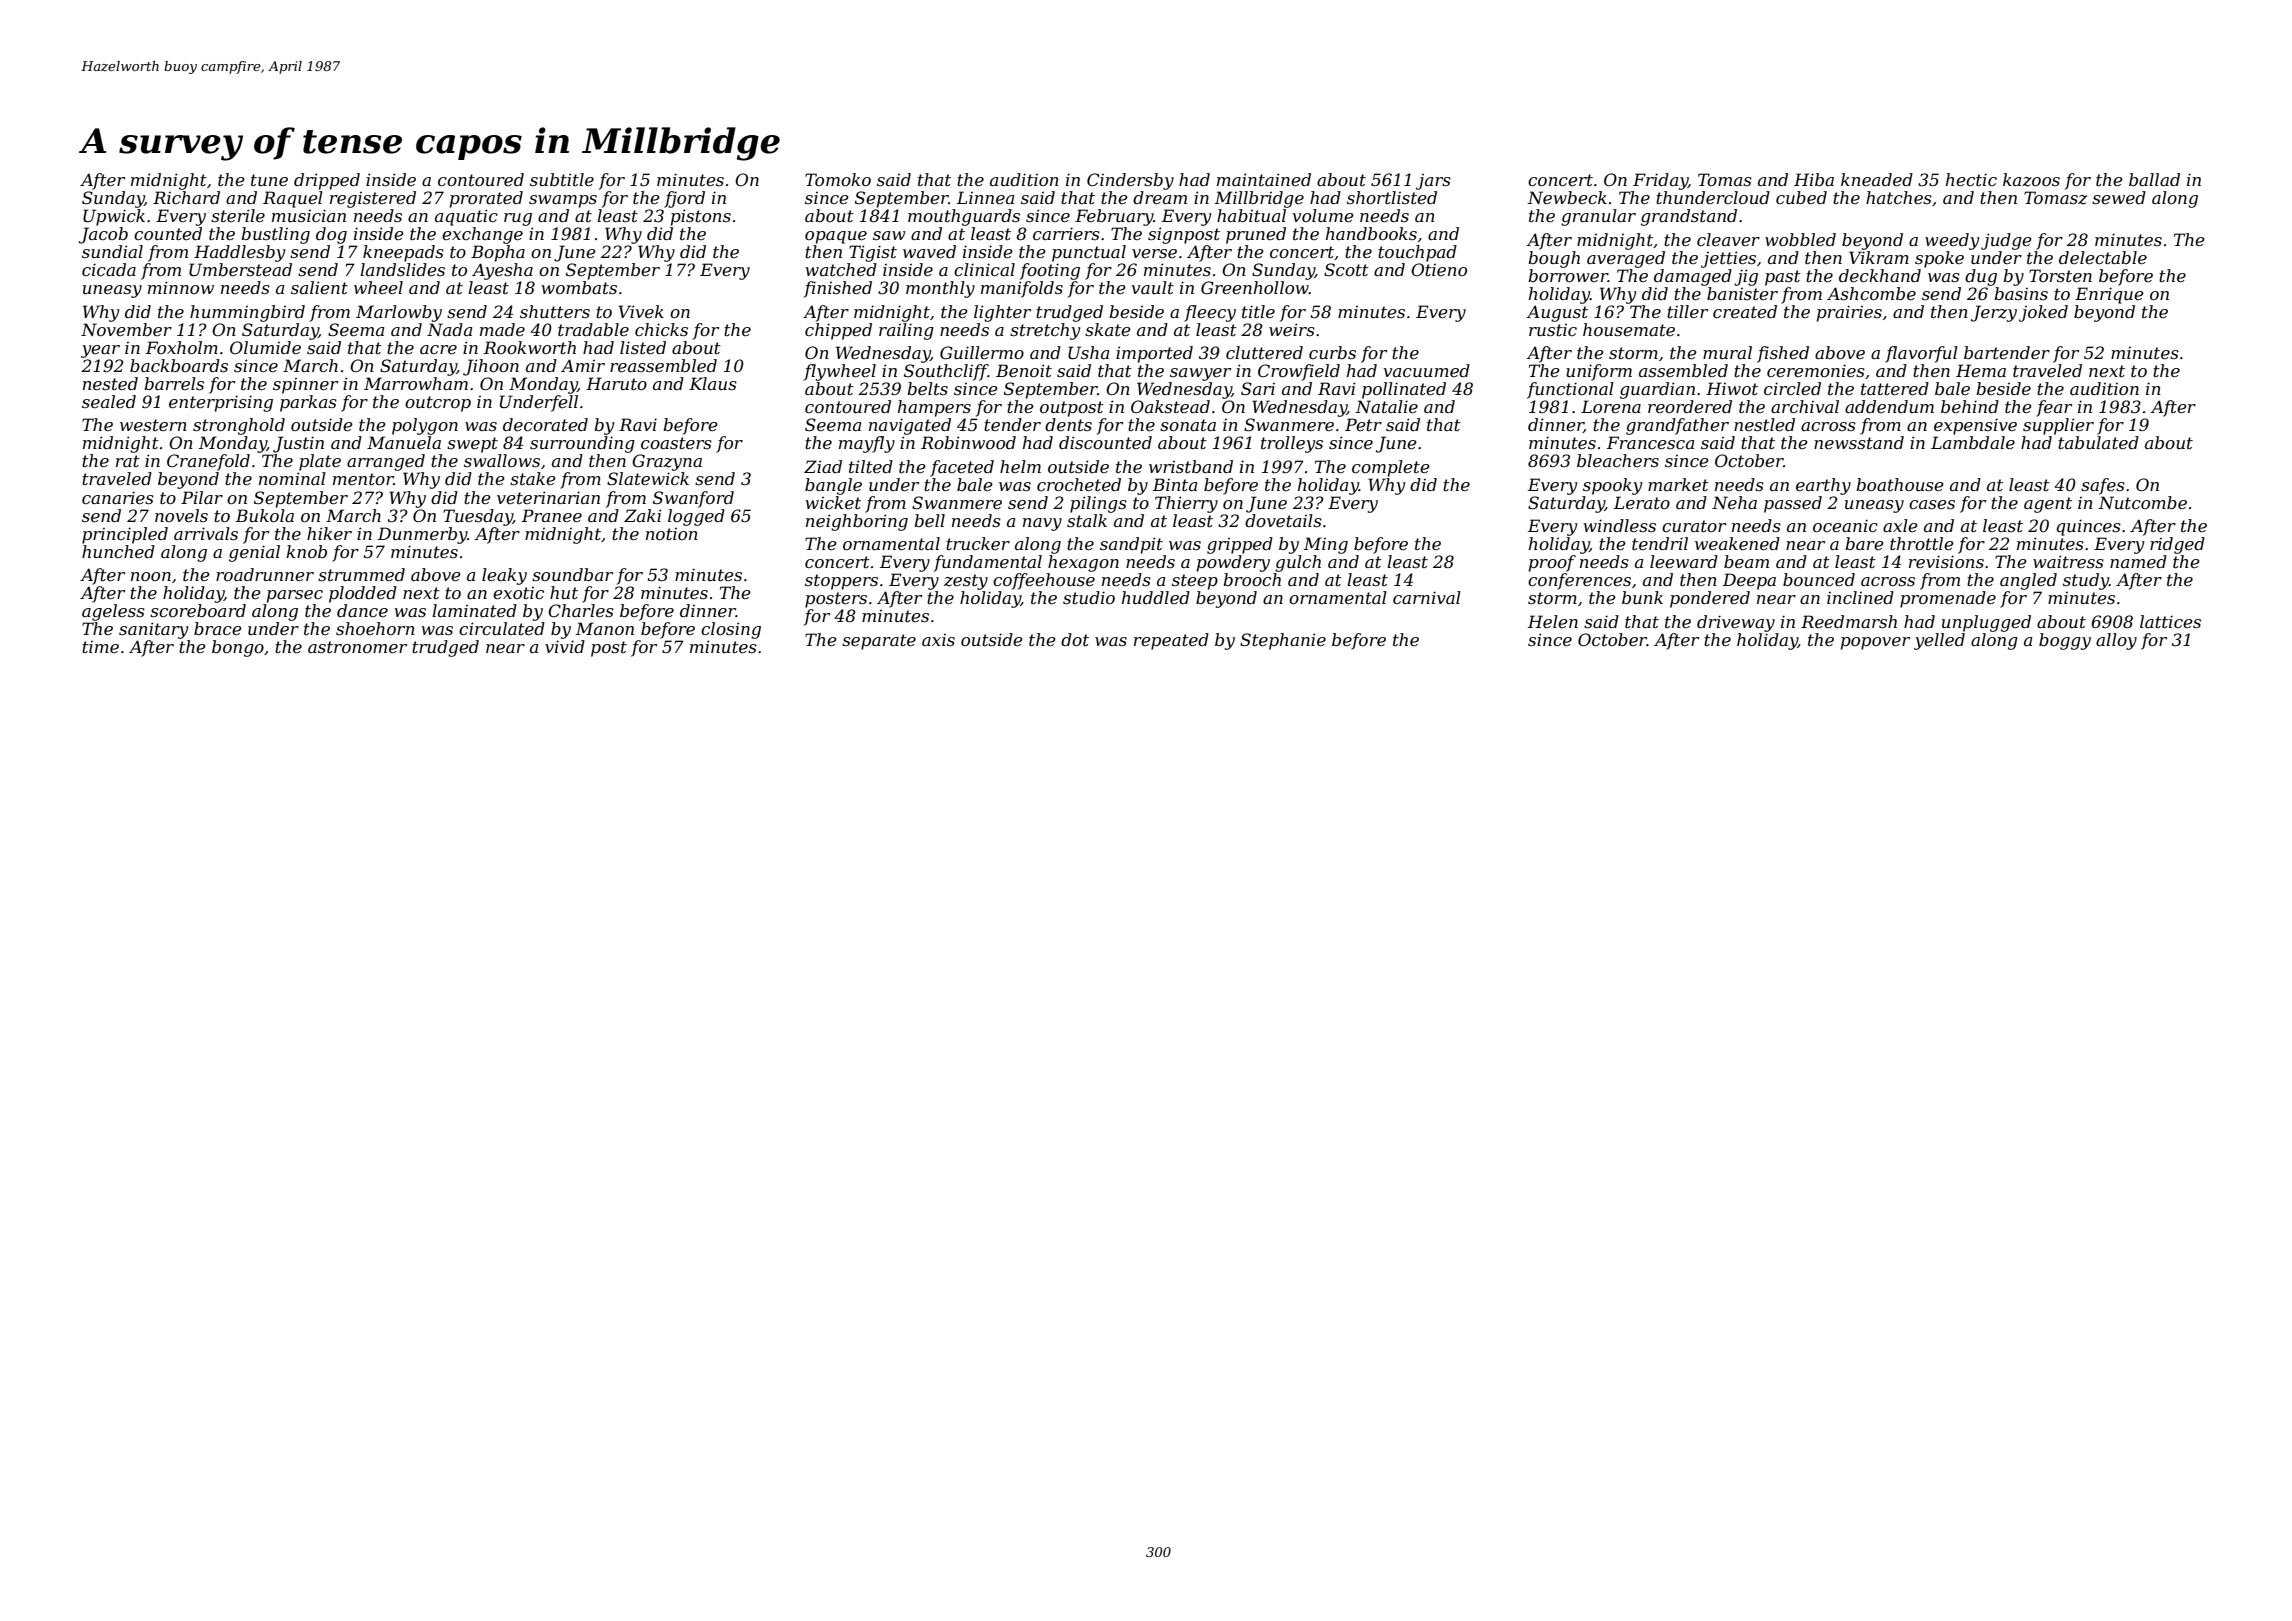 The width and height of the screenshot is (2292, 1621). I want to click on enterprising, so click(221, 403).
